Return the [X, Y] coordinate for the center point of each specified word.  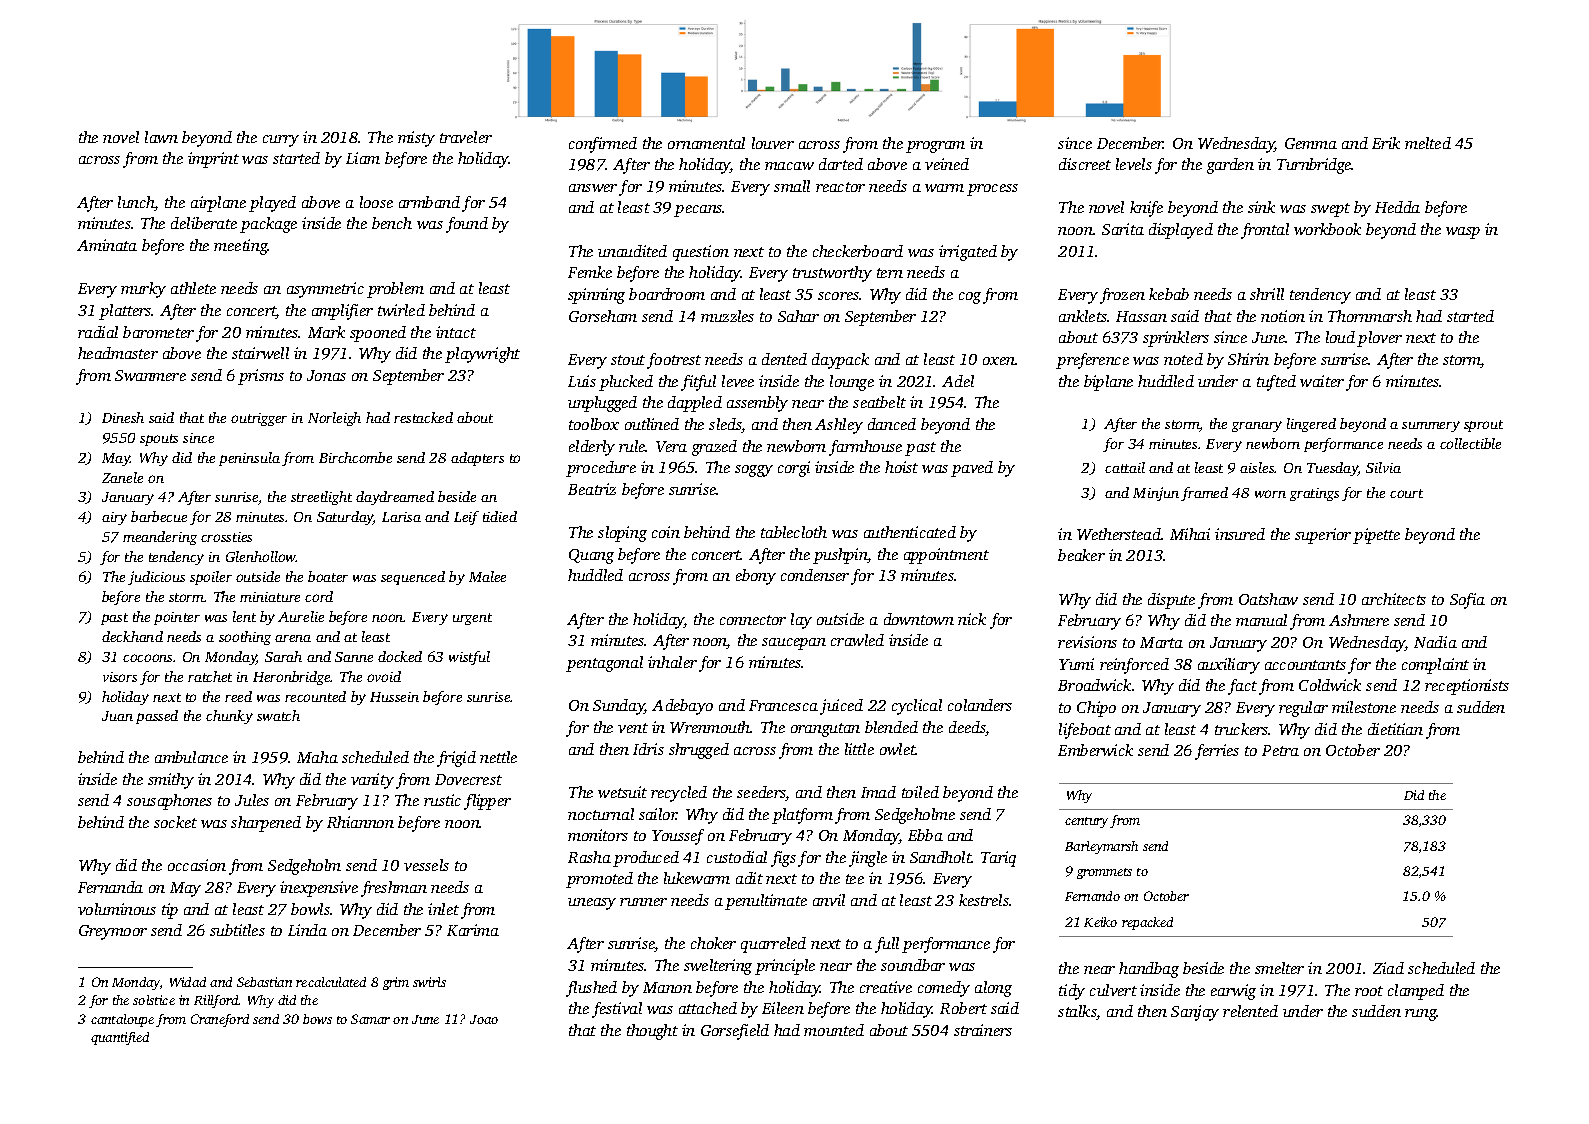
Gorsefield [735, 1032]
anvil [829, 900]
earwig [1233, 992]
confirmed [603, 145]
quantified [120, 1038]
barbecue [159, 516]
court [1406, 493]
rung [1421, 1015]
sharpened [266, 824]
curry [281, 141]
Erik [1386, 143]
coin [666, 532]
